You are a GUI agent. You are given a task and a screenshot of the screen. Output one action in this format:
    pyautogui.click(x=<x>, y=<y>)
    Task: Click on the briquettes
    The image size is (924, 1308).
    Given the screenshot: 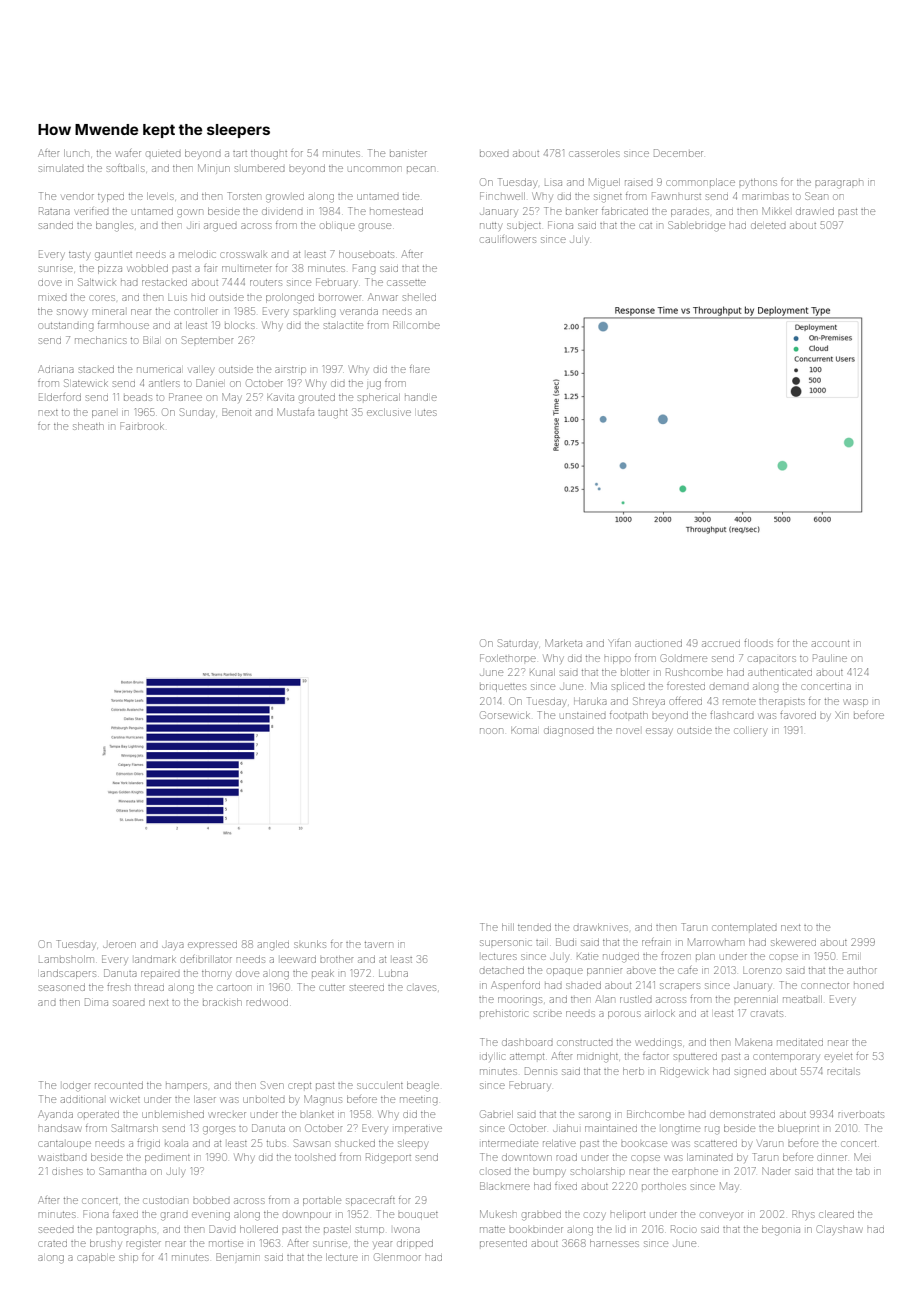 What is the action you would take?
    pyautogui.click(x=503, y=688)
